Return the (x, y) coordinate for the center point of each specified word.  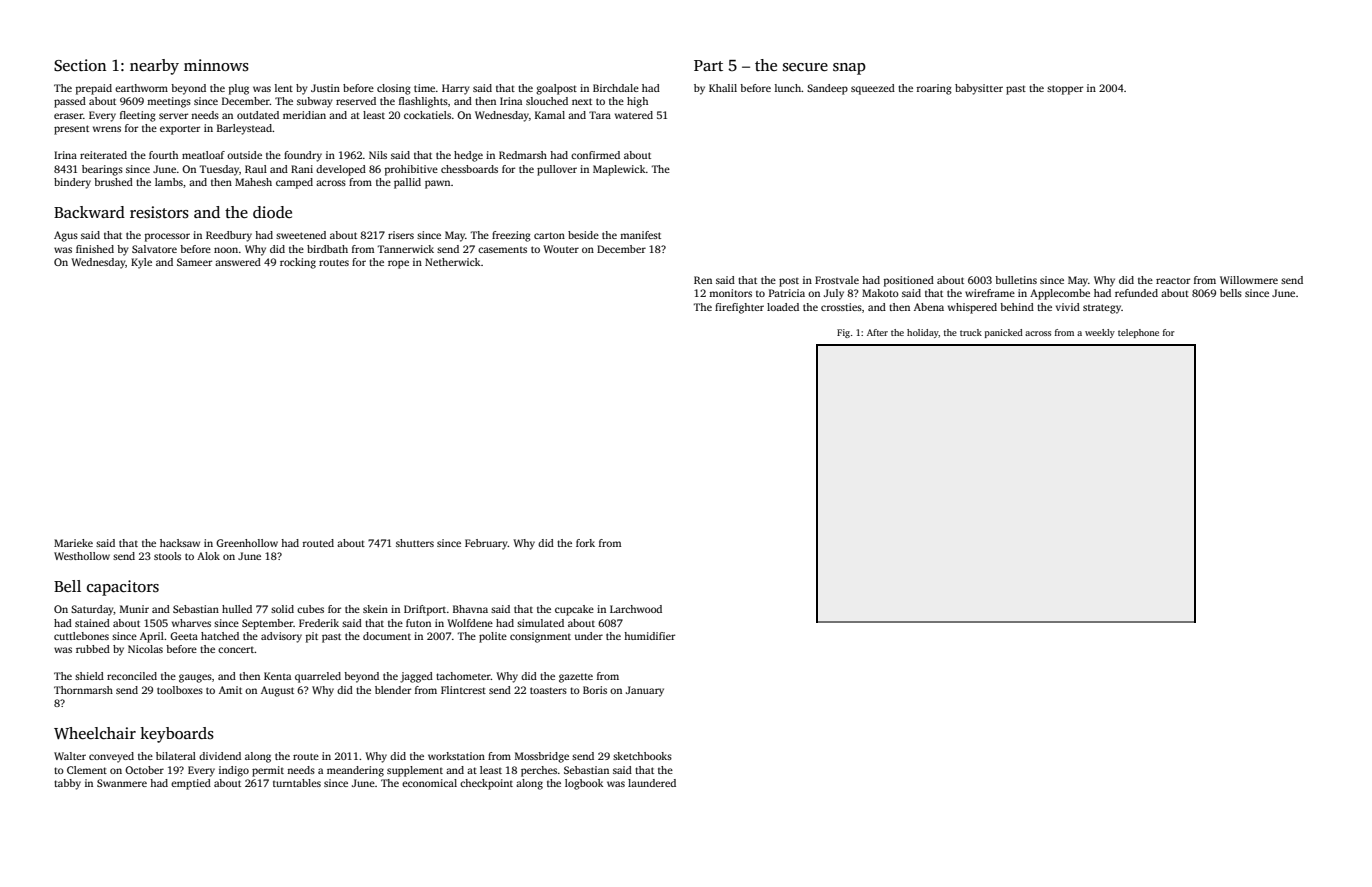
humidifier (649, 636)
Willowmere (1249, 280)
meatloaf (203, 155)
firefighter (739, 308)
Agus (66, 236)
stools (167, 556)
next (582, 101)
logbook (584, 784)
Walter (70, 756)
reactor (1173, 281)
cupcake (574, 610)
